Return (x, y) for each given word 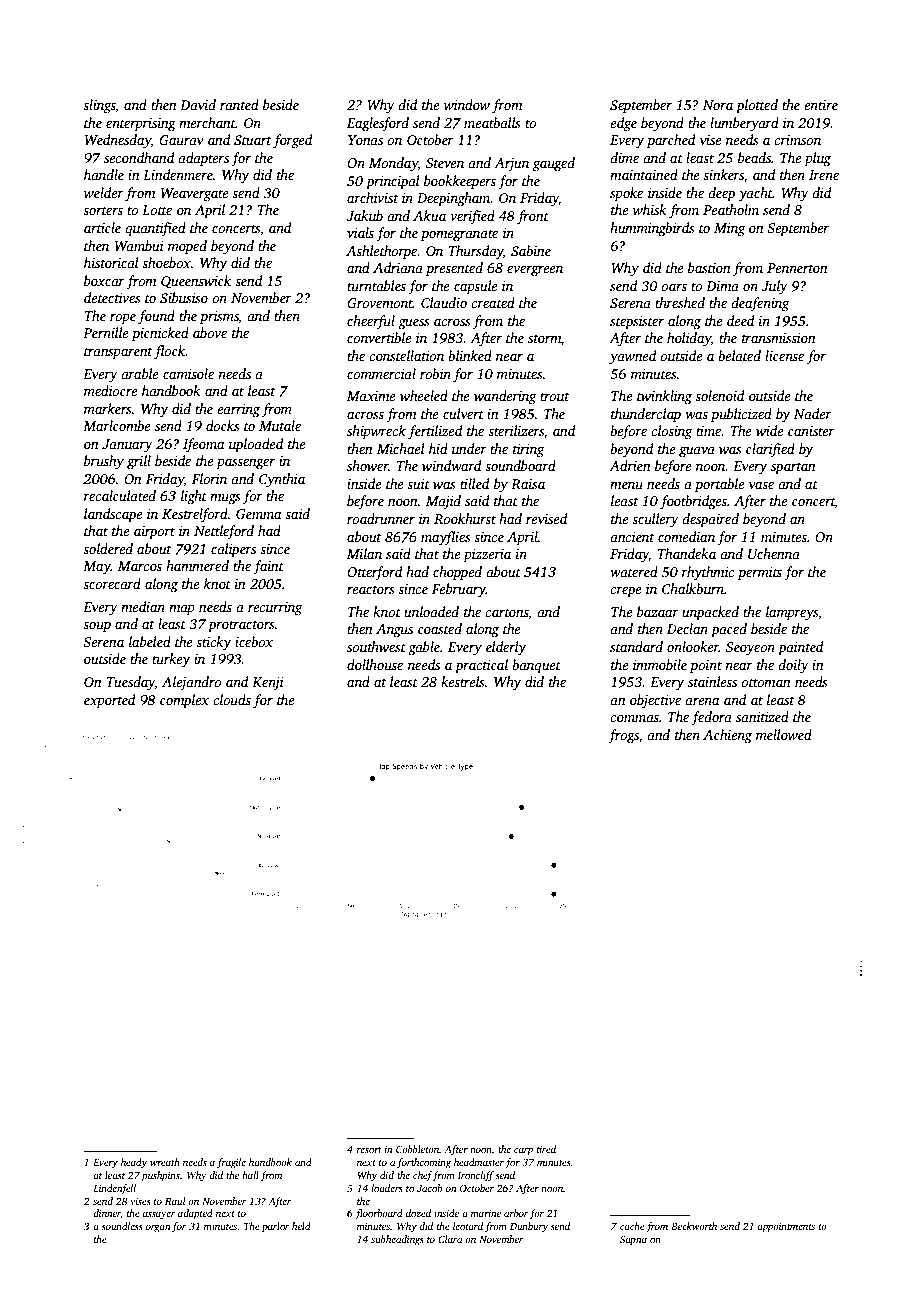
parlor (276, 1227)
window (467, 104)
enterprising (141, 124)
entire (821, 105)
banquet (536, 666)
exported (109, 701)
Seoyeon (750, 648)
